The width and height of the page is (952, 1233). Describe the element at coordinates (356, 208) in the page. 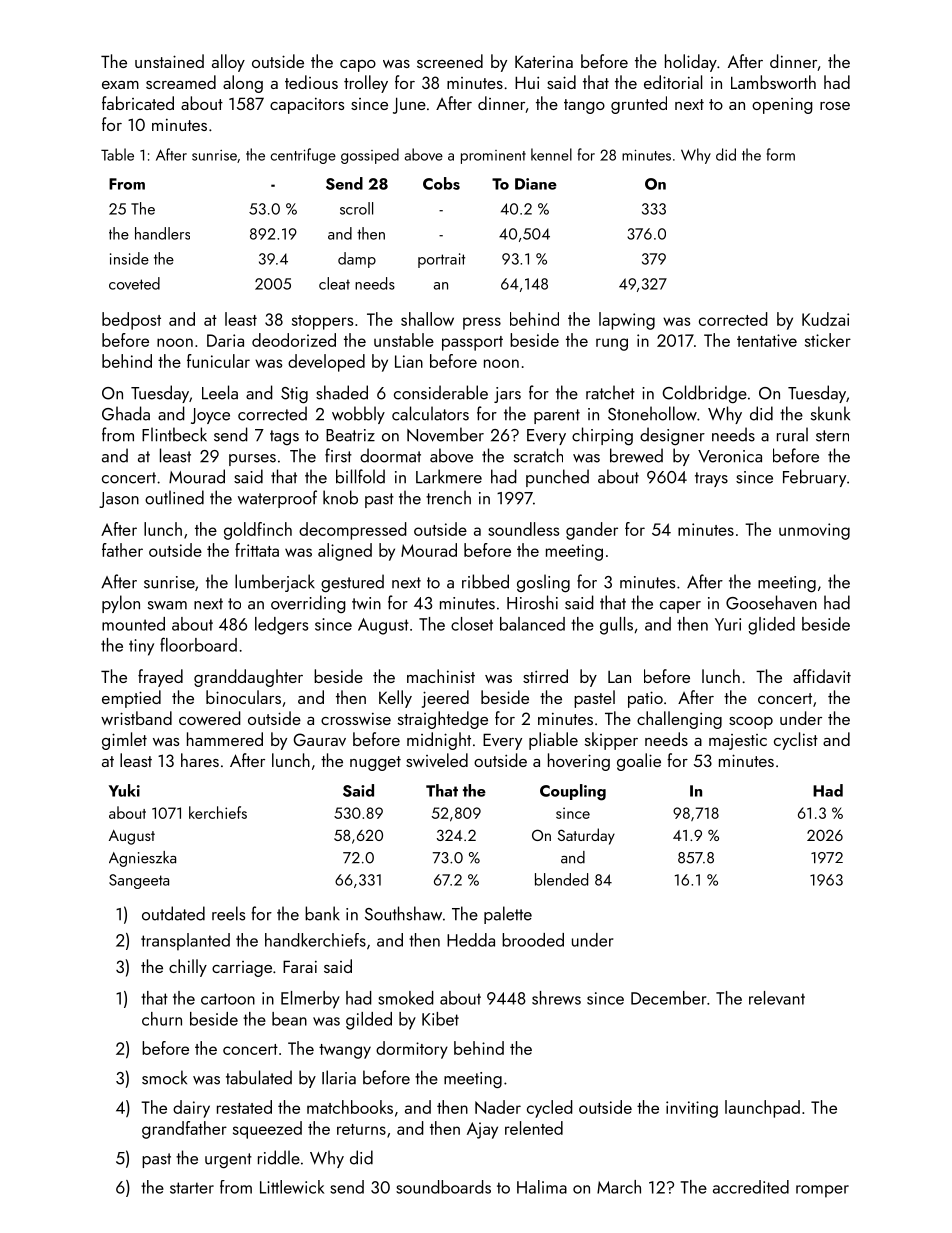

I see `scroll` at that location.
